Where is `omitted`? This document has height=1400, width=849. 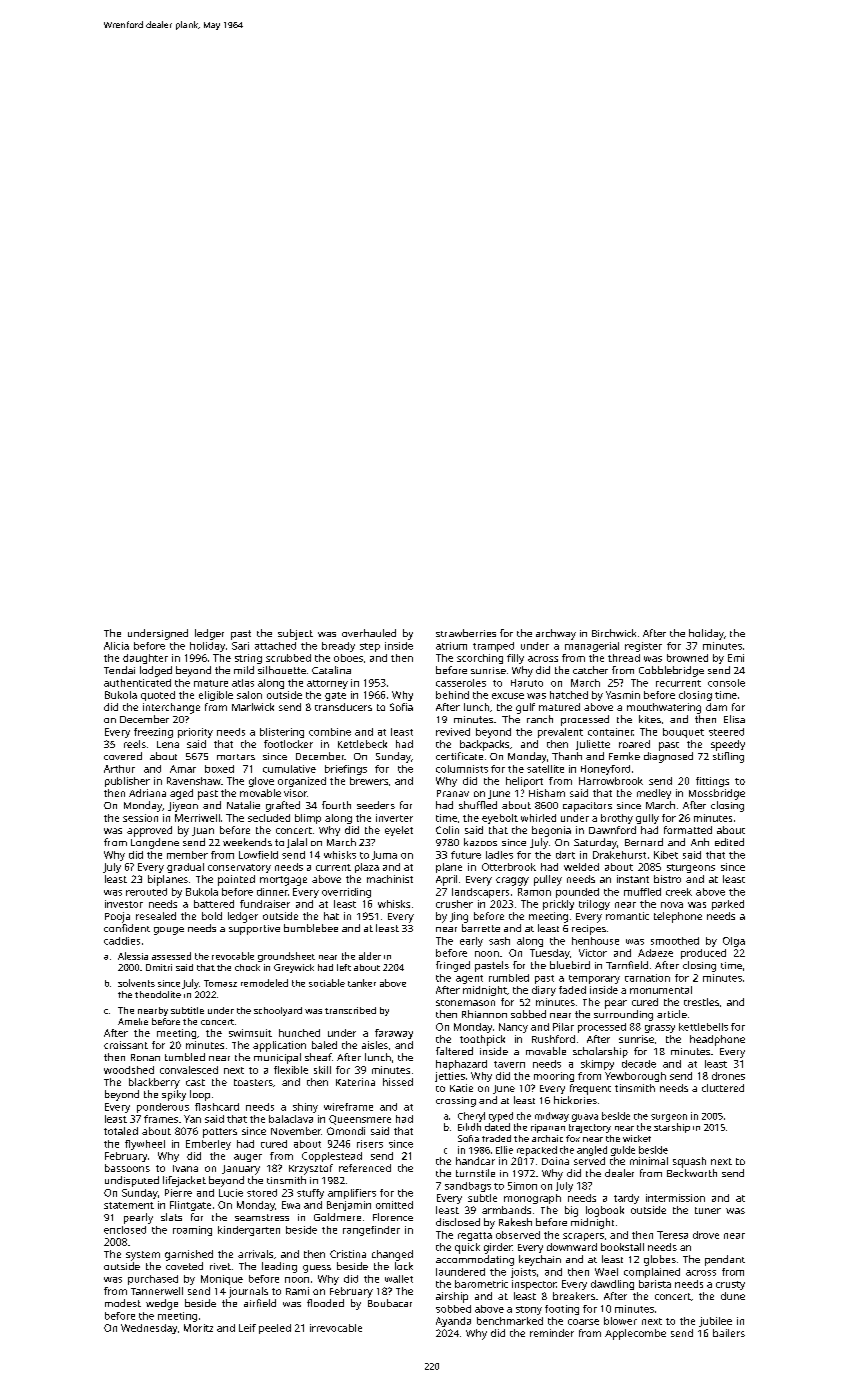
omitted is located at coordinates (394, 1205).
